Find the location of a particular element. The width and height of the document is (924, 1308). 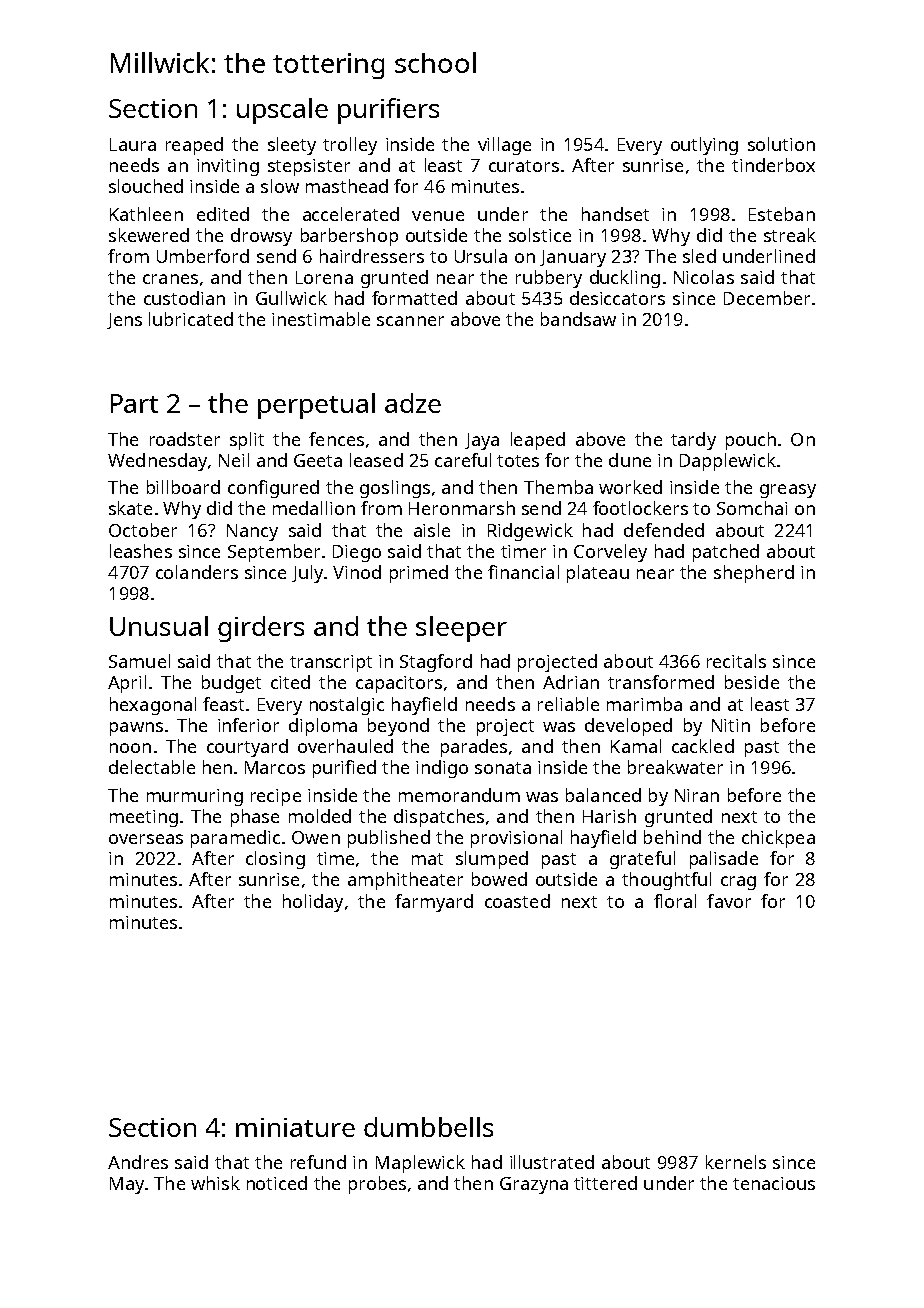

solution is located at coordinates (781, 144).
